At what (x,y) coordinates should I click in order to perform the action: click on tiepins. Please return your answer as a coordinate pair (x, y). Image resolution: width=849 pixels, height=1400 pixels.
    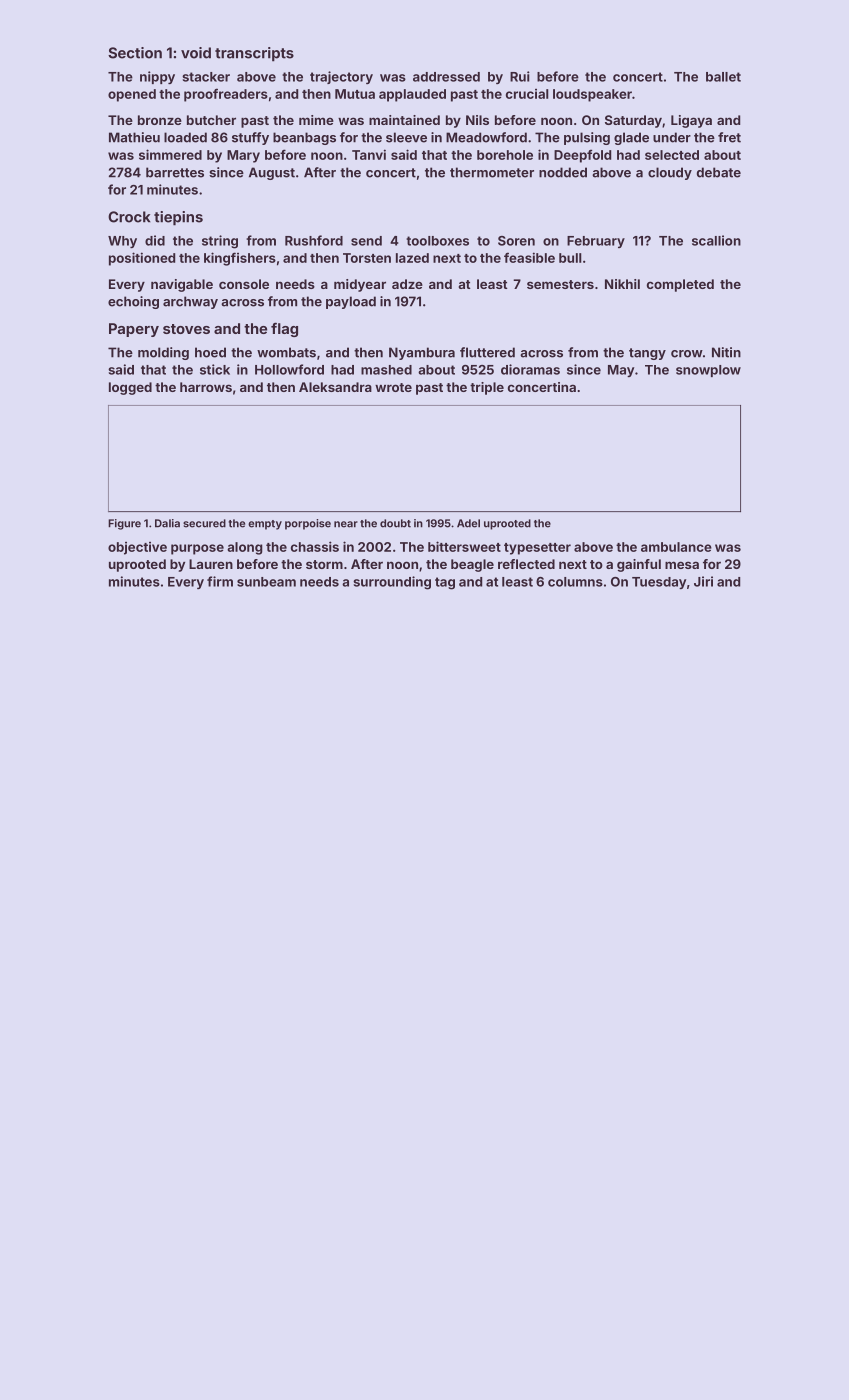
    Looking at the image, I should click on (178, 218).
